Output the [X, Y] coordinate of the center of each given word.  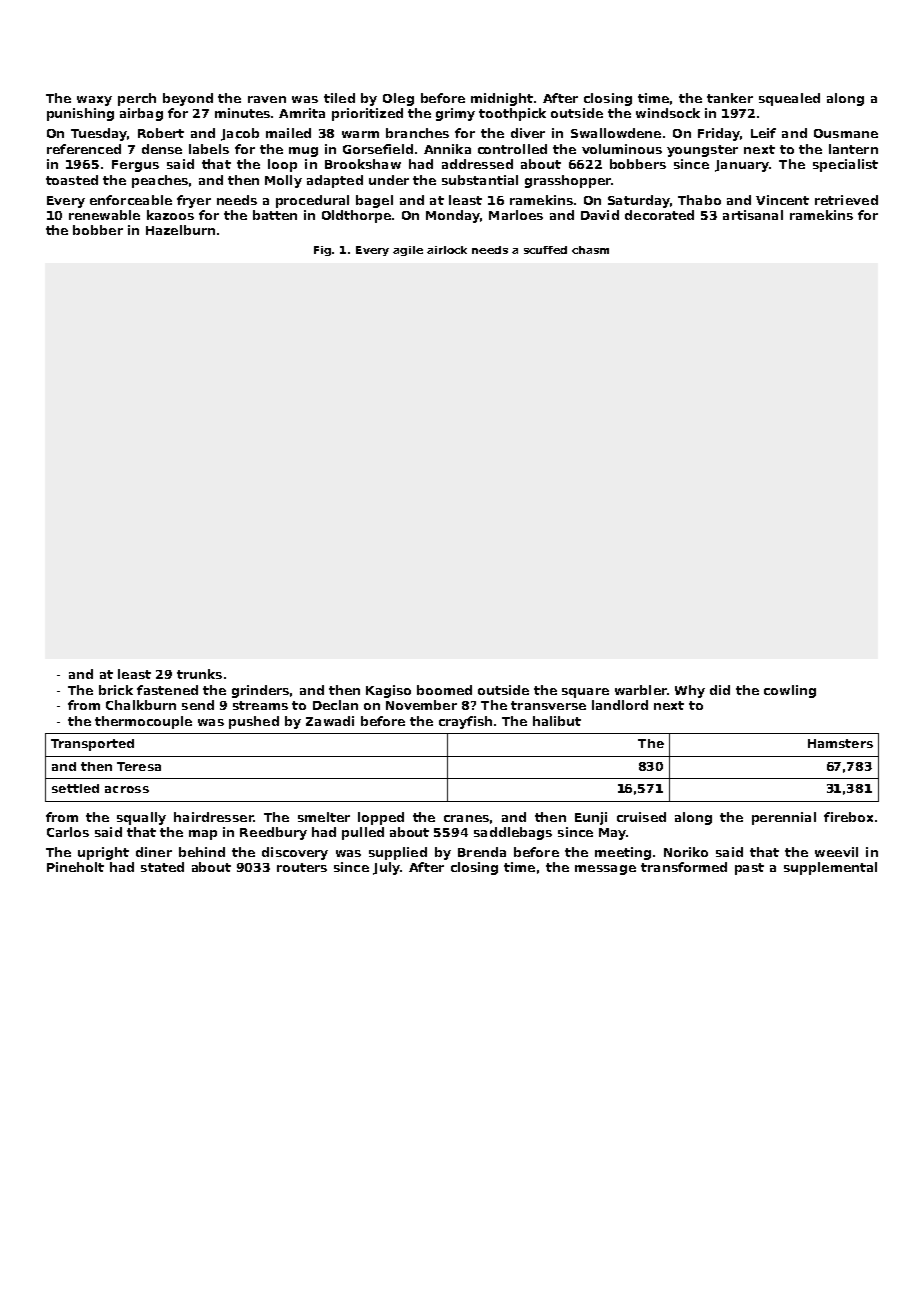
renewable [104, 215]
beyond [188, 99]
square [585, 693]
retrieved [846, 200]
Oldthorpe [356, 216]
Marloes [516, 215]
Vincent [782, 200]
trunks [199, 674]
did [720, 690]
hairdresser [213, 817]
